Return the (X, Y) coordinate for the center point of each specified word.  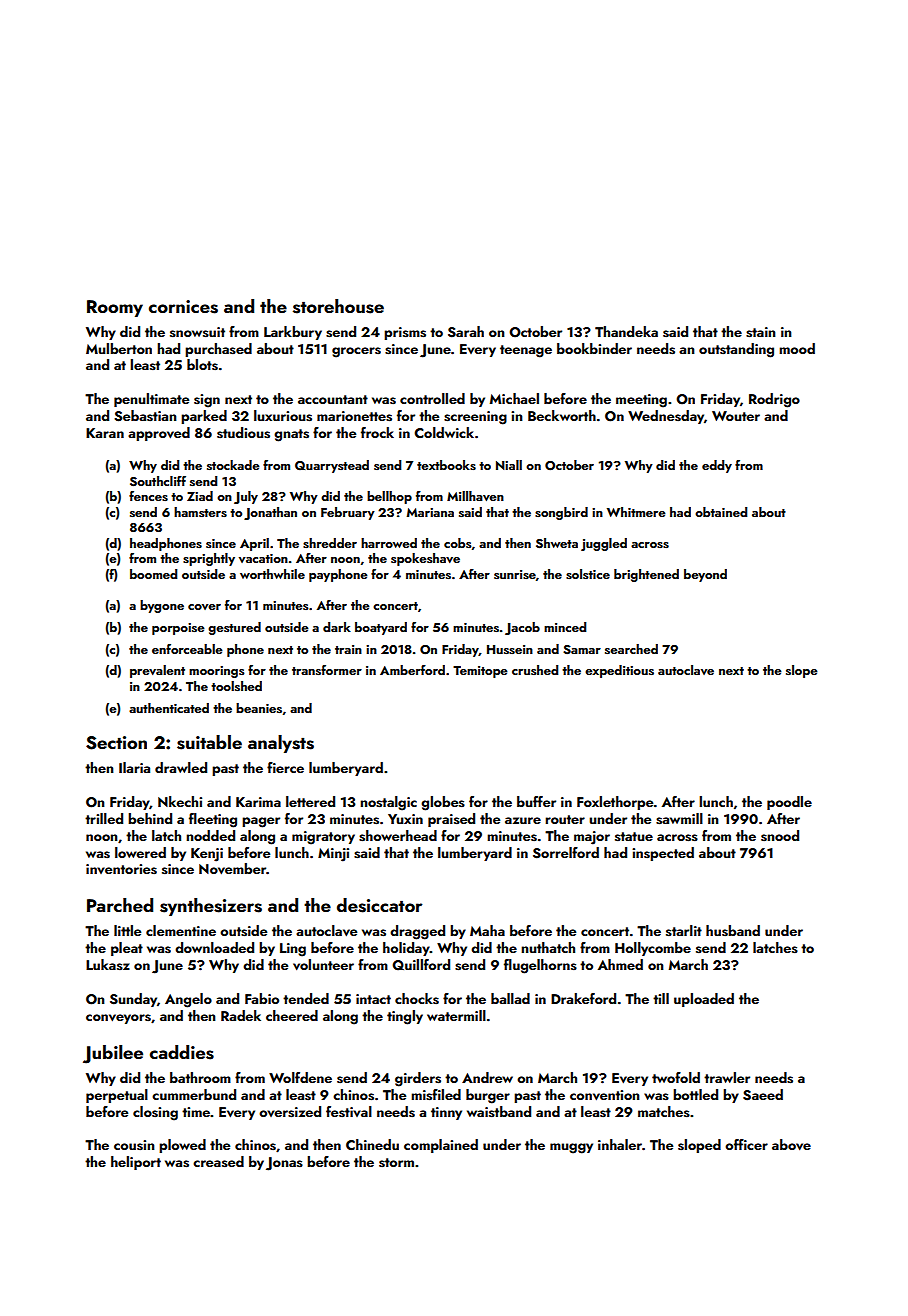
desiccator (379, 905)
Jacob (522, 628)
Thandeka (626, 331)
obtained (721, 512)
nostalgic (388, 803)
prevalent (157, 671)
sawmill (679, 819)
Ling (293, 950)
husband (733, 931)
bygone (162, 606)
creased (218, 1162)
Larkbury (293, 333)
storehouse (338, 306)
